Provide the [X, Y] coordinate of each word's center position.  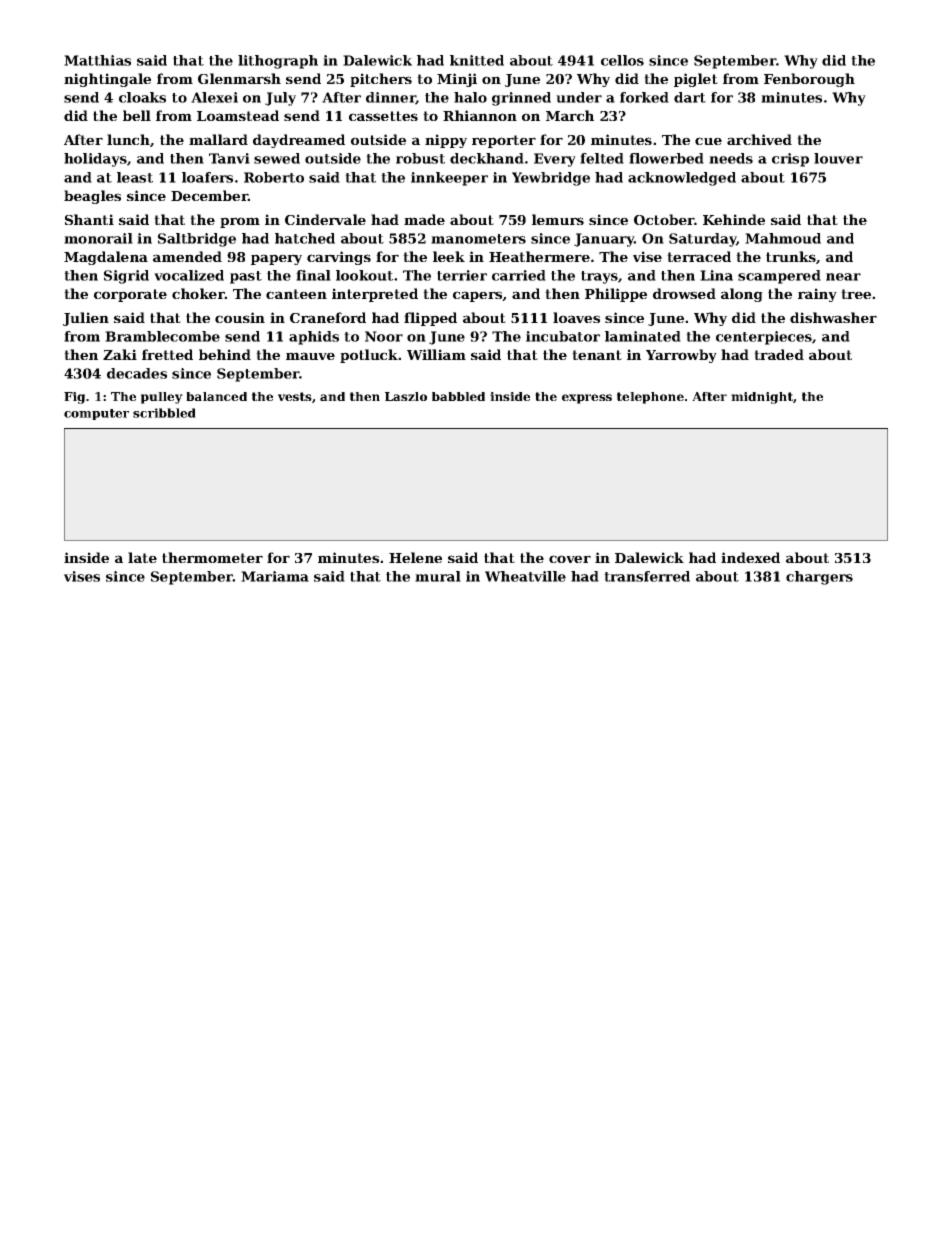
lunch [128, 139]
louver [838, 158]
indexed [750, 557]
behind [225, 354]
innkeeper [449, 179]
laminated [643, 336]
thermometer [212, 557]
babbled [458, 396]
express [587, 399]
